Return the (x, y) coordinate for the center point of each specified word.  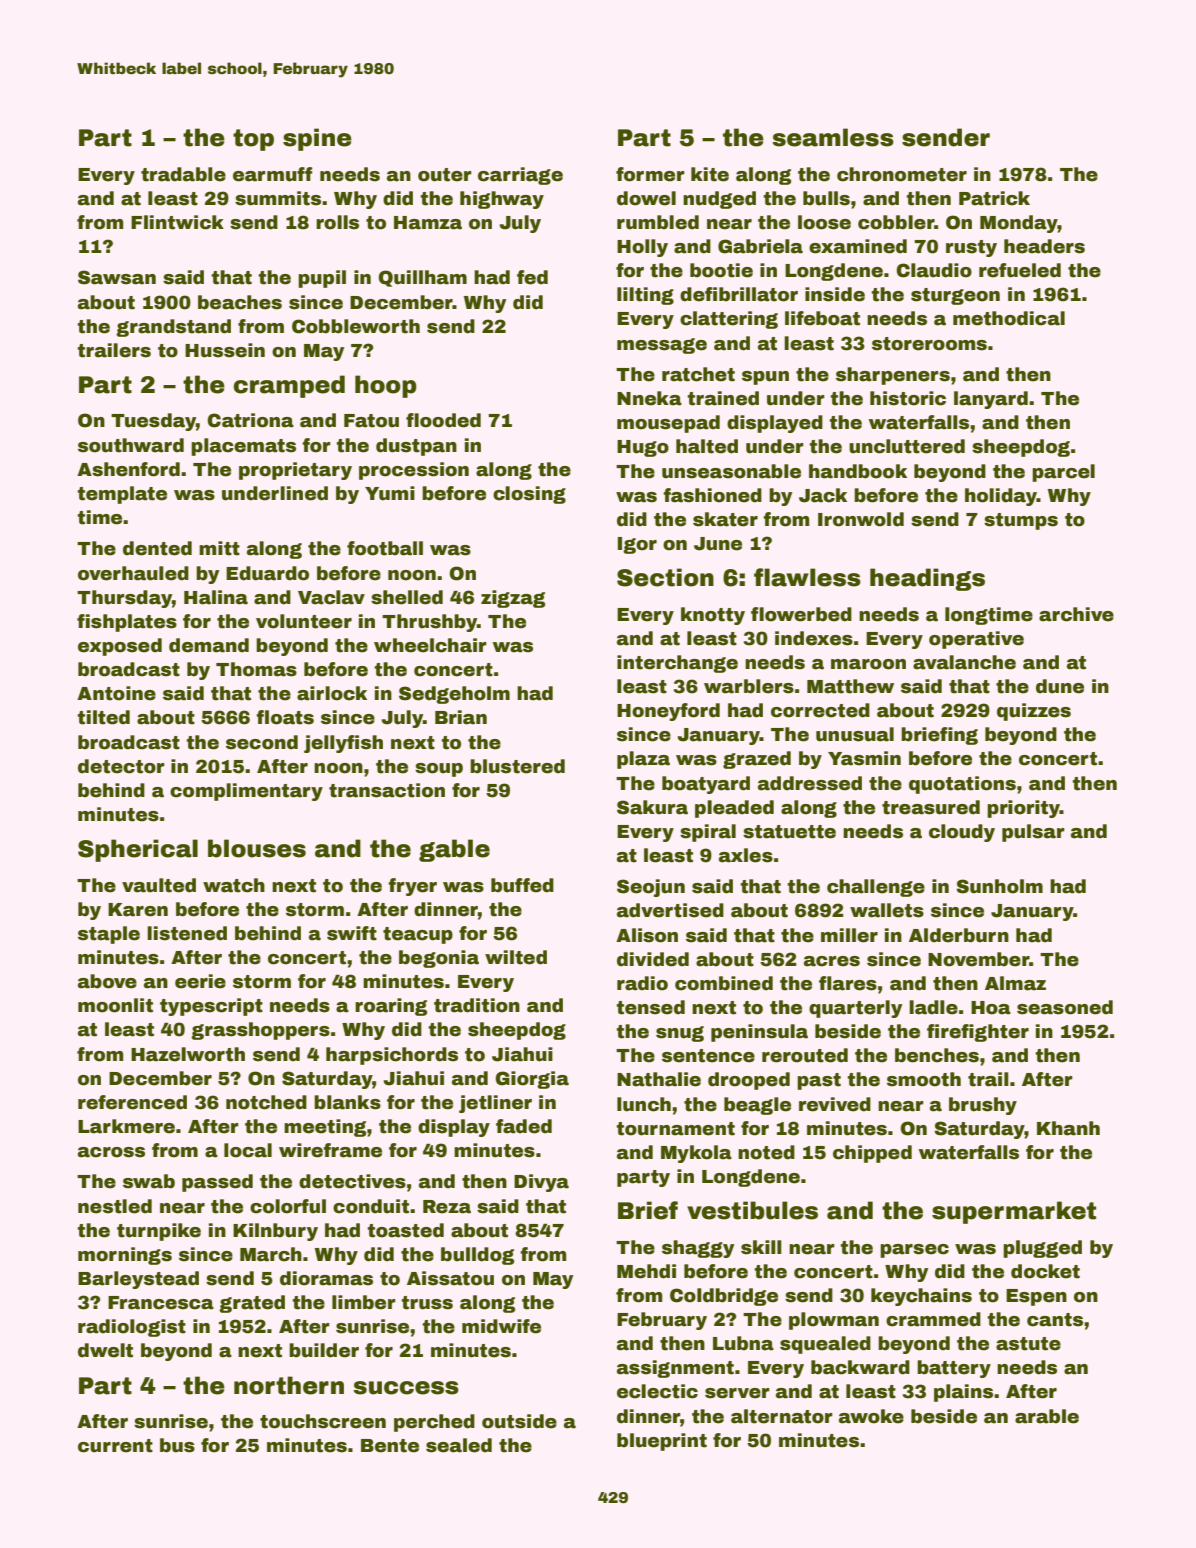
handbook (858, 471)
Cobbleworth (356, 326)
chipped (872, 1154)
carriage (520, 176)
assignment (675, 1369)
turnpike (159, 1232)
